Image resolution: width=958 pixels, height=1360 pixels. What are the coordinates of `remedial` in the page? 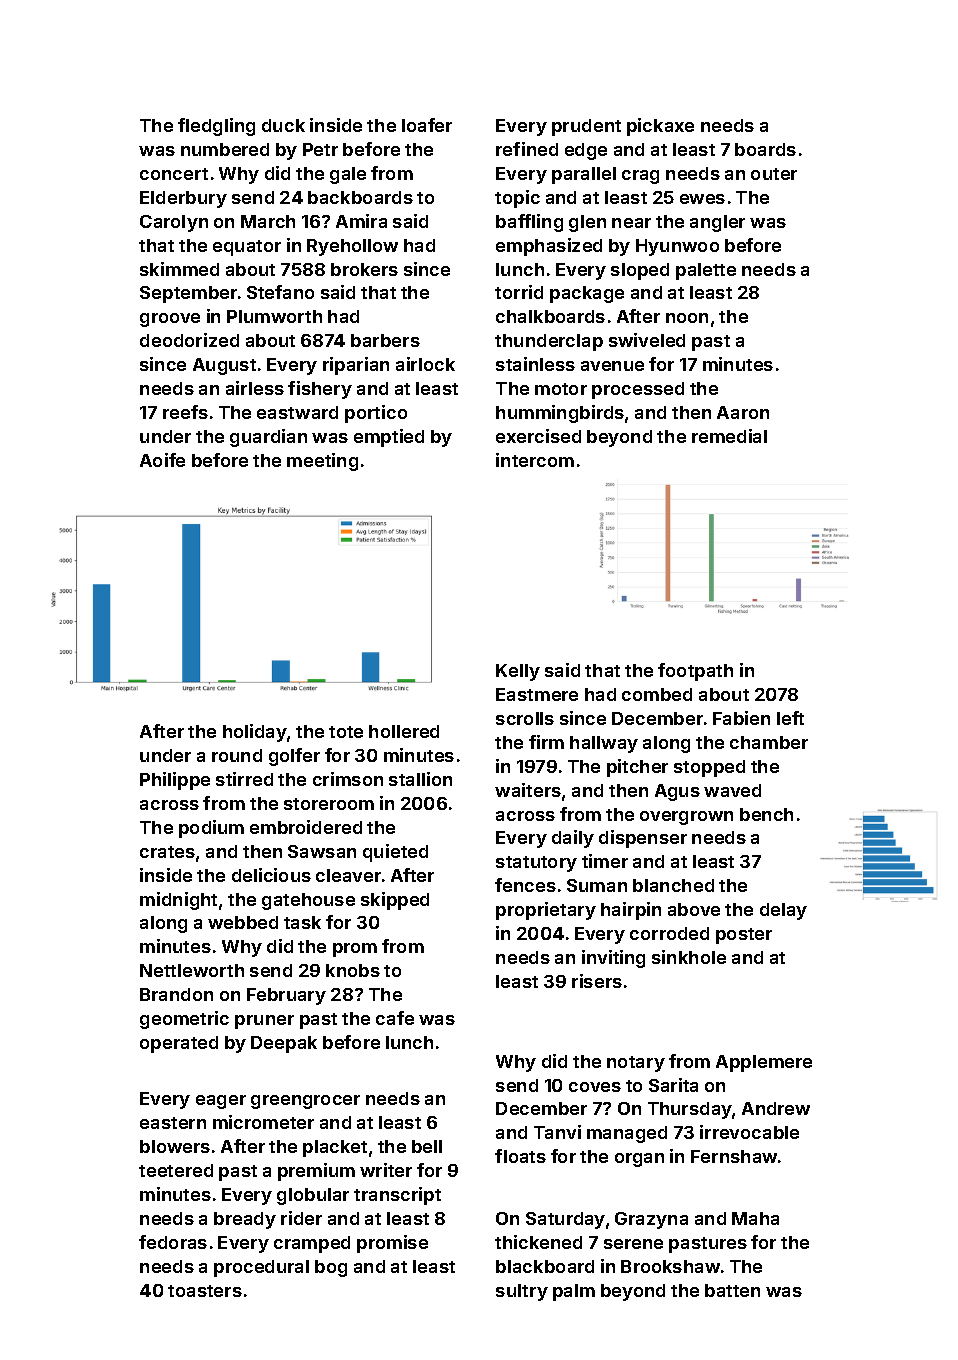 It's located at (729, 436).
